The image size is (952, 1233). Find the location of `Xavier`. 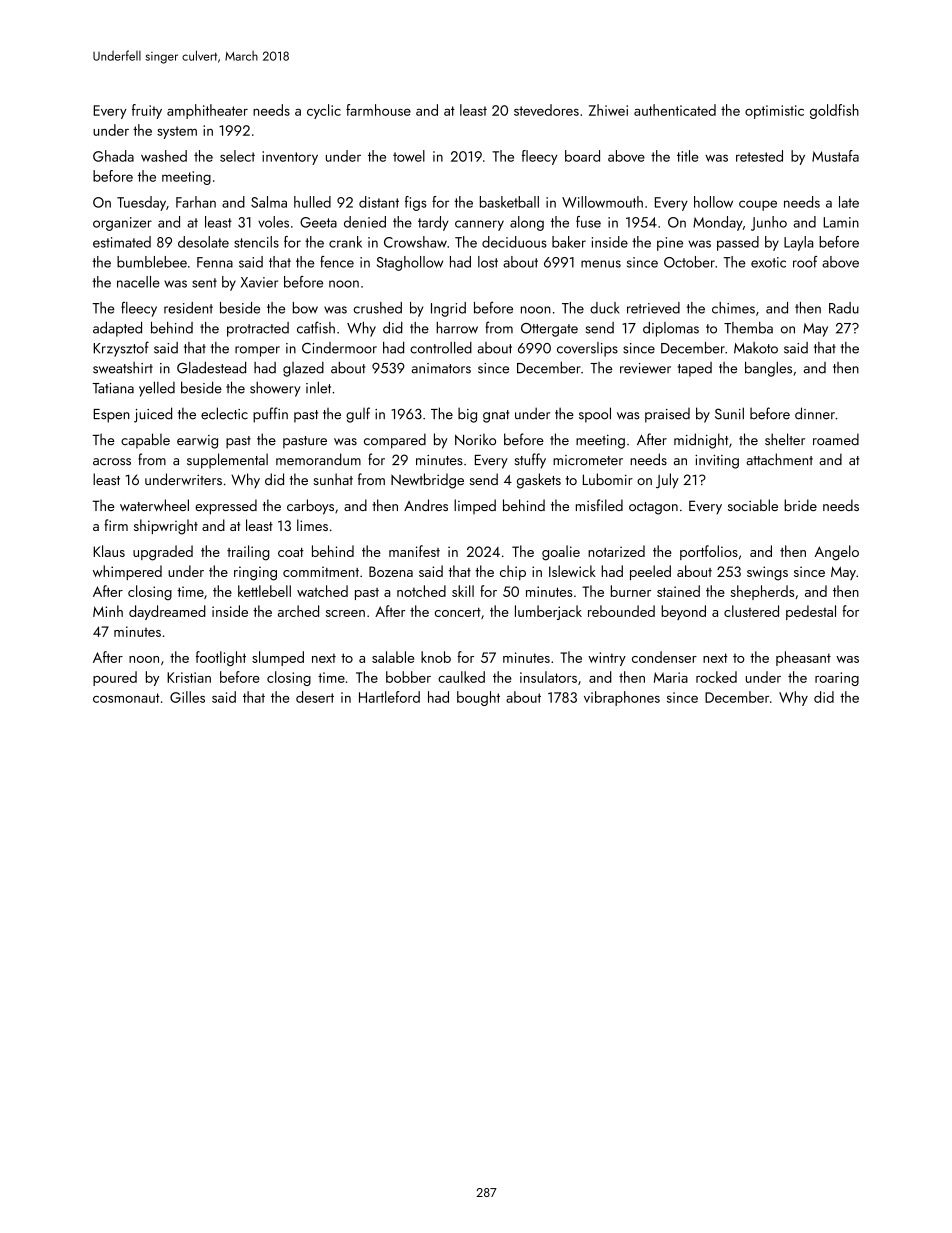

Xavier is located at coordinates (259, 282).
